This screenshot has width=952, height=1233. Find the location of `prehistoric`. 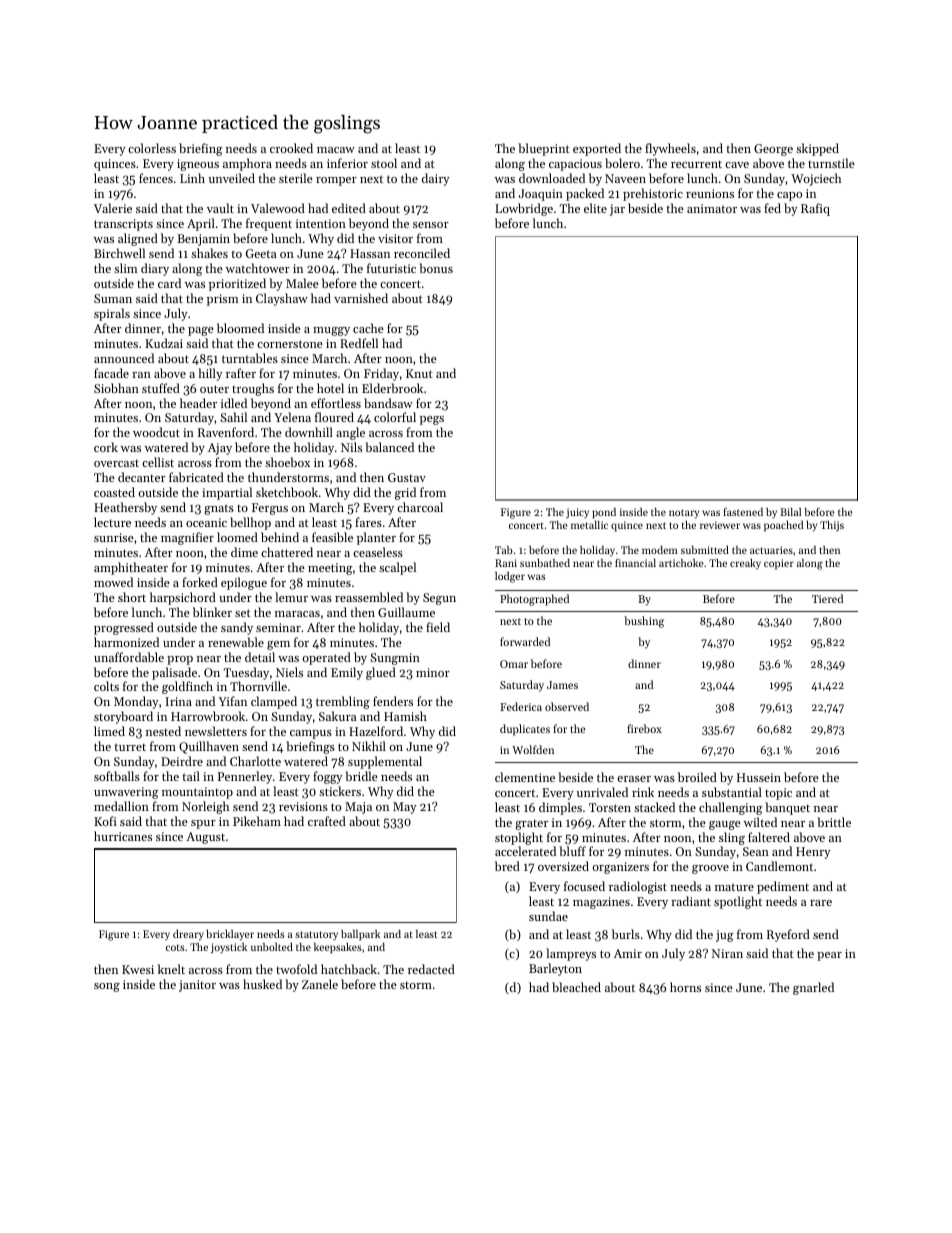

prehistoric is located at coordinates (653, 194).
